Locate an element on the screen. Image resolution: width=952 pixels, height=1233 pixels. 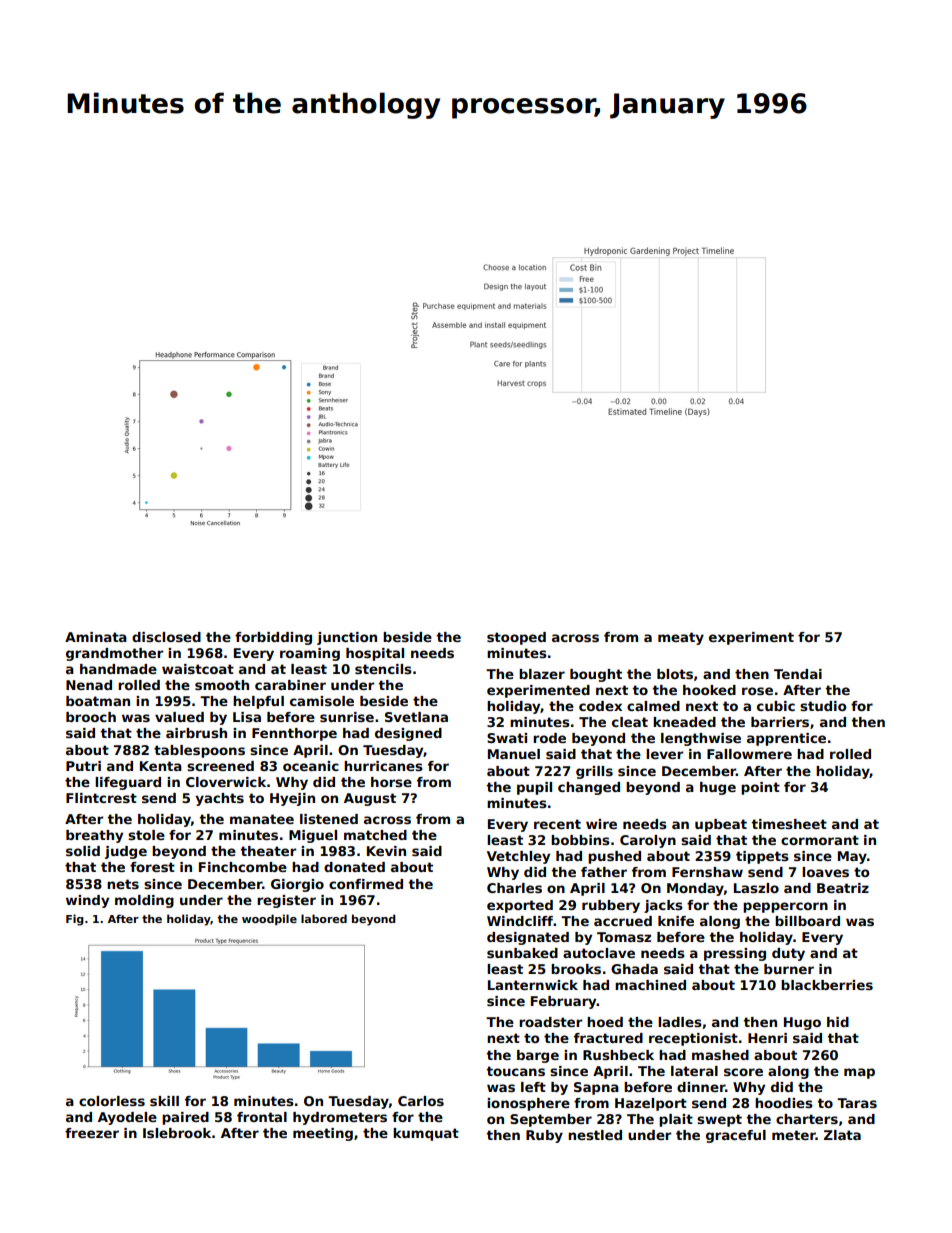
lateral is located at coordinates (694, 1071).
